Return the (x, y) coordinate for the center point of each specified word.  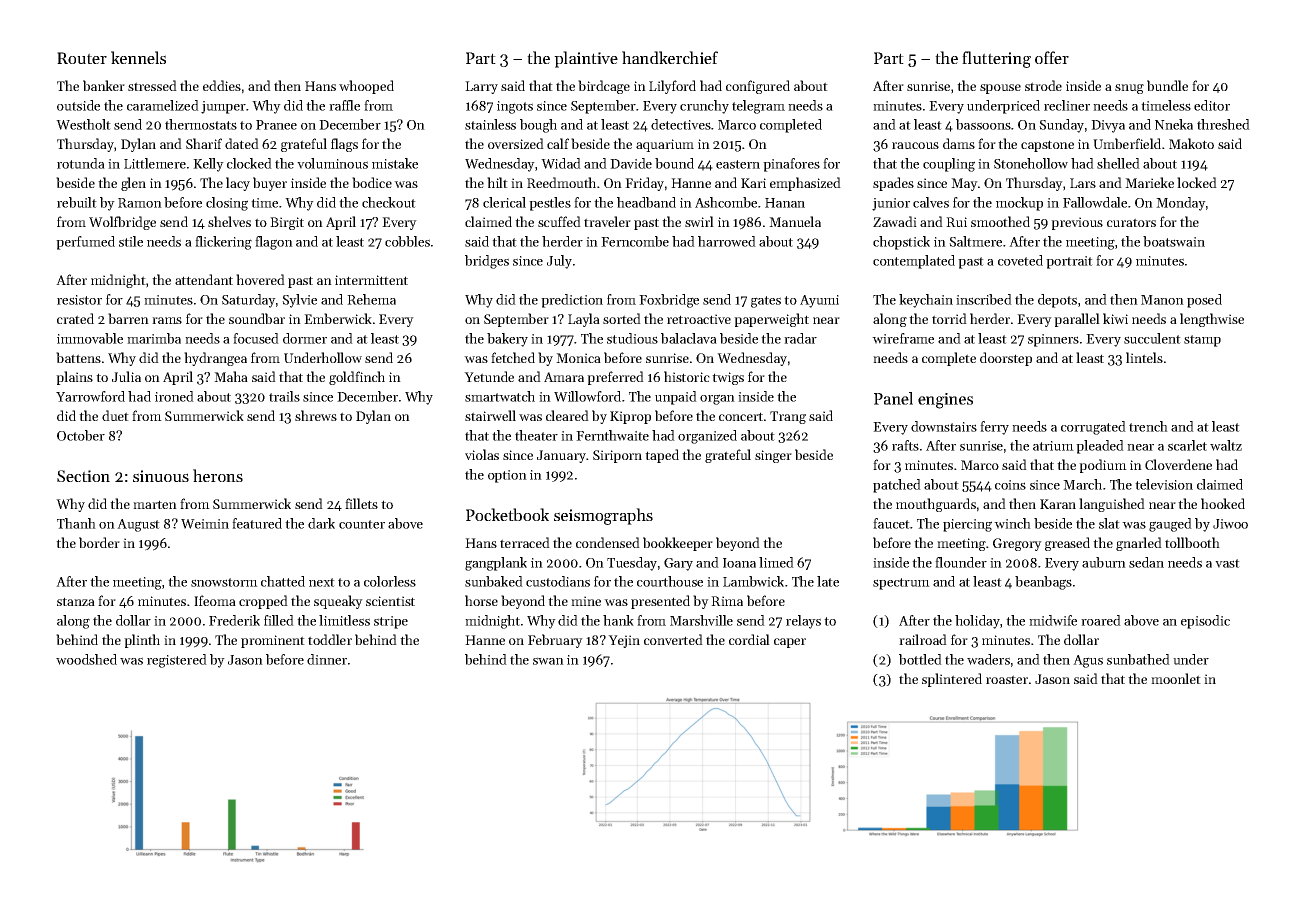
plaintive (586, 59)
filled (279, 620)
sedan (1146, 562)
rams (167, 320)
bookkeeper (678, 544)
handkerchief (670, 57)
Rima (727, 601)
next (322, 582)
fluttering (996, 59)
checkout (389, 202)
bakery (507, 340)
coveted (1020, 260)
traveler (607, 221)
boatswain (1174, 241)
